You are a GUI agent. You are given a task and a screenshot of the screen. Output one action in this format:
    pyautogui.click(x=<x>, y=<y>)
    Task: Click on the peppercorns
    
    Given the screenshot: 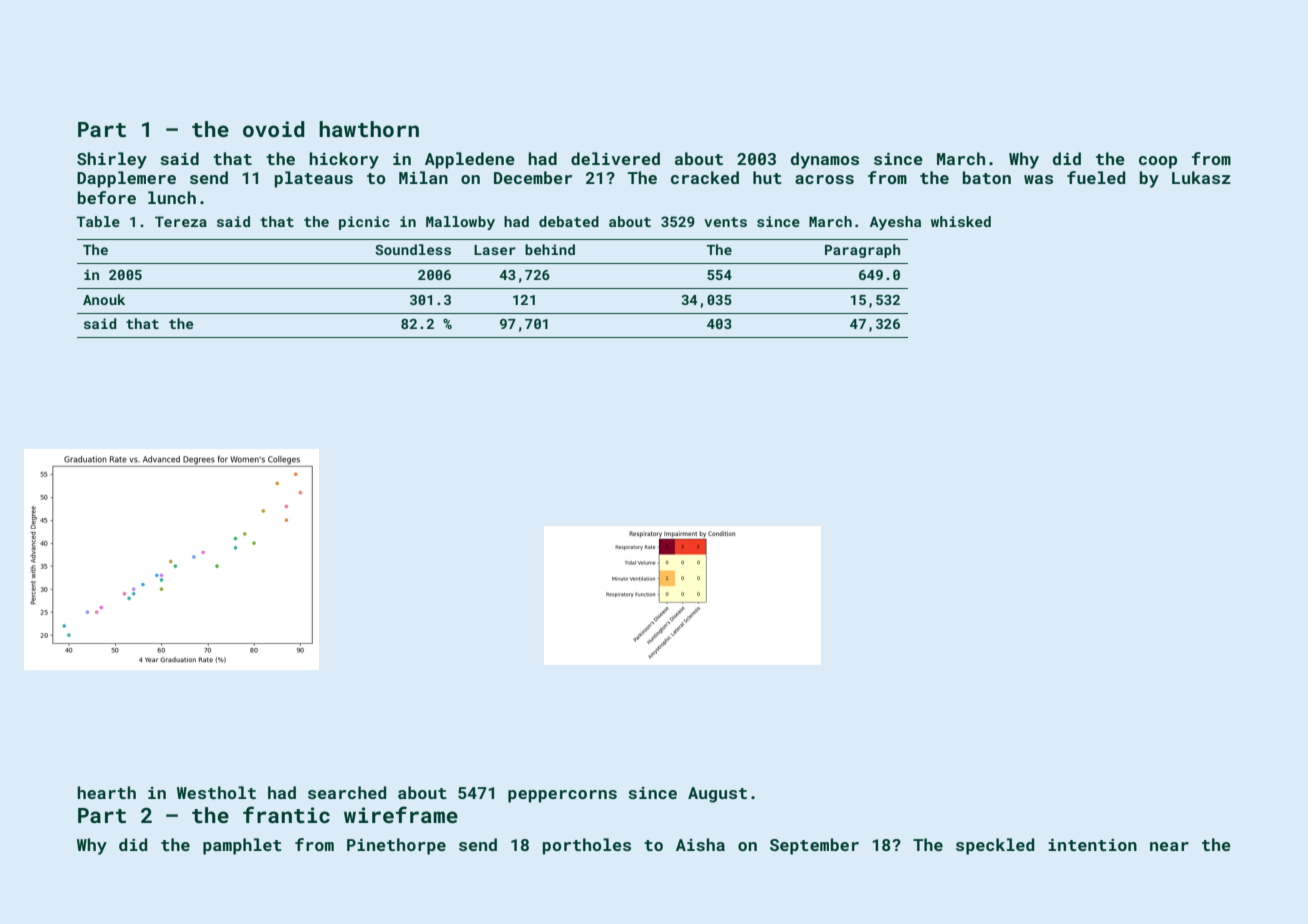 What is the action you would take?
    pyautogui.click(x=562, y=796)
